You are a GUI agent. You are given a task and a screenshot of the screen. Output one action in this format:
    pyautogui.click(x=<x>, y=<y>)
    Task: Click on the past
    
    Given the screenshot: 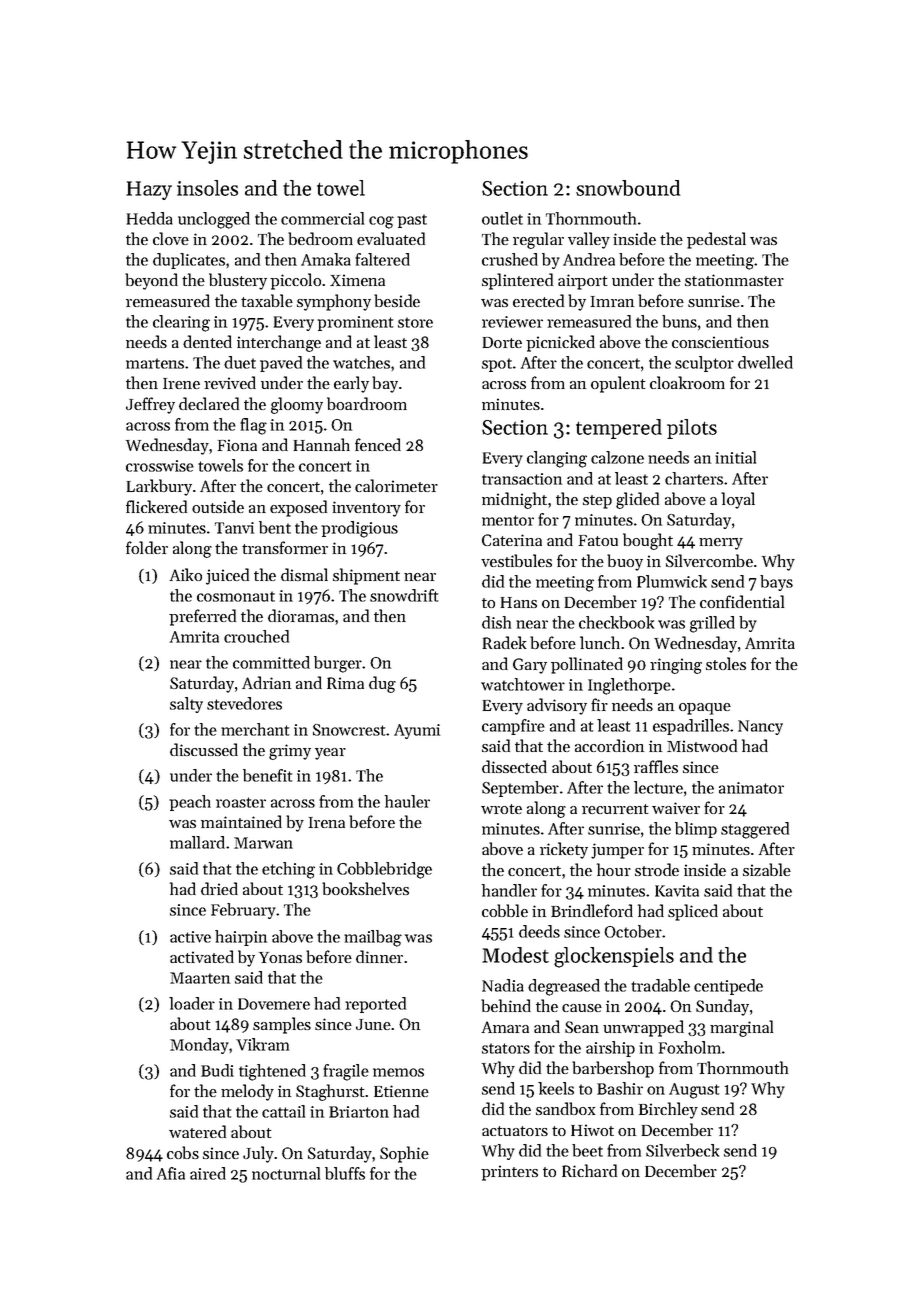 What is the action you would take?
    pyautogui.click(x=412, y=221)
